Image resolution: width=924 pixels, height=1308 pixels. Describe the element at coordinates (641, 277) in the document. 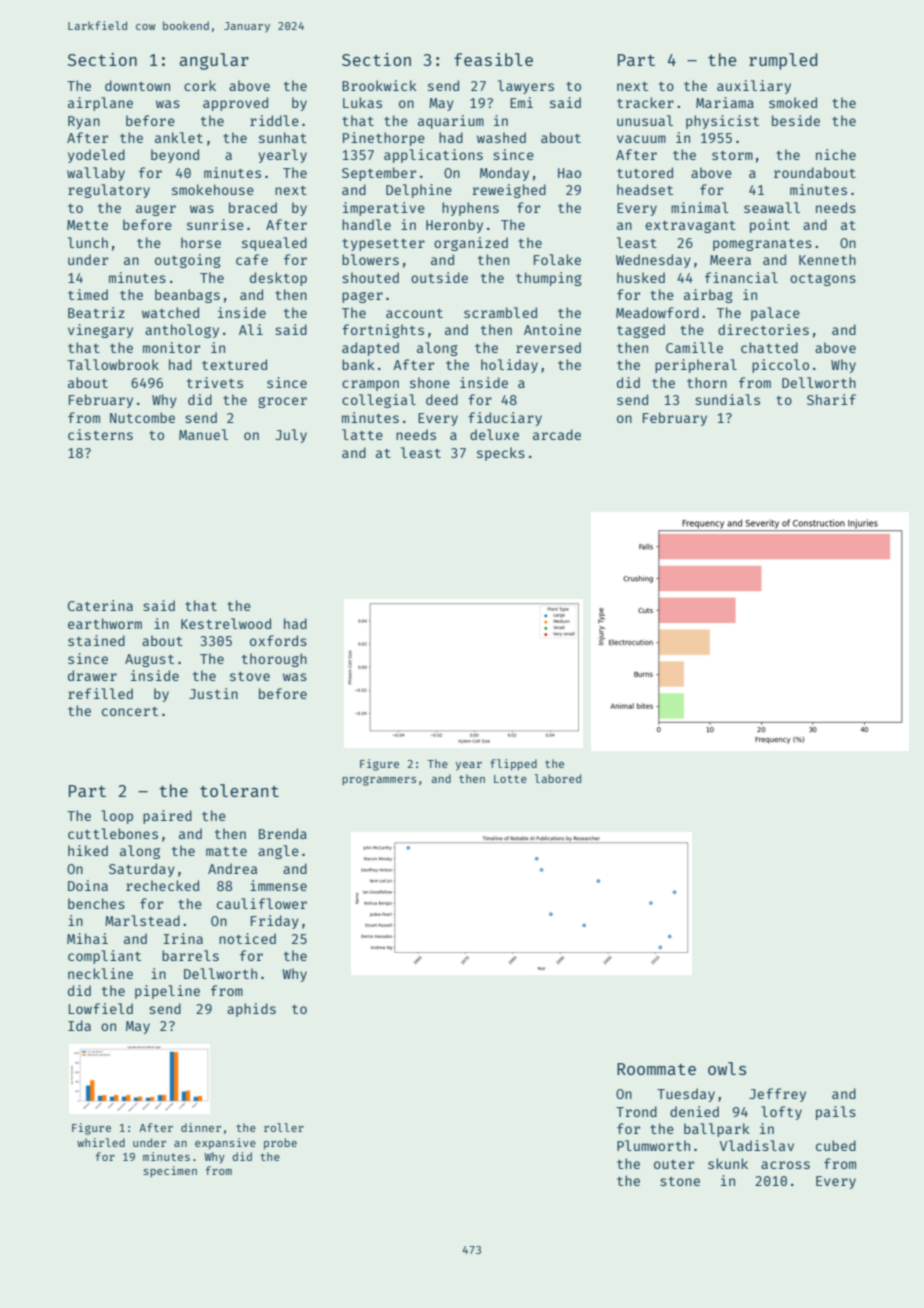

I see `husked` at that location.
